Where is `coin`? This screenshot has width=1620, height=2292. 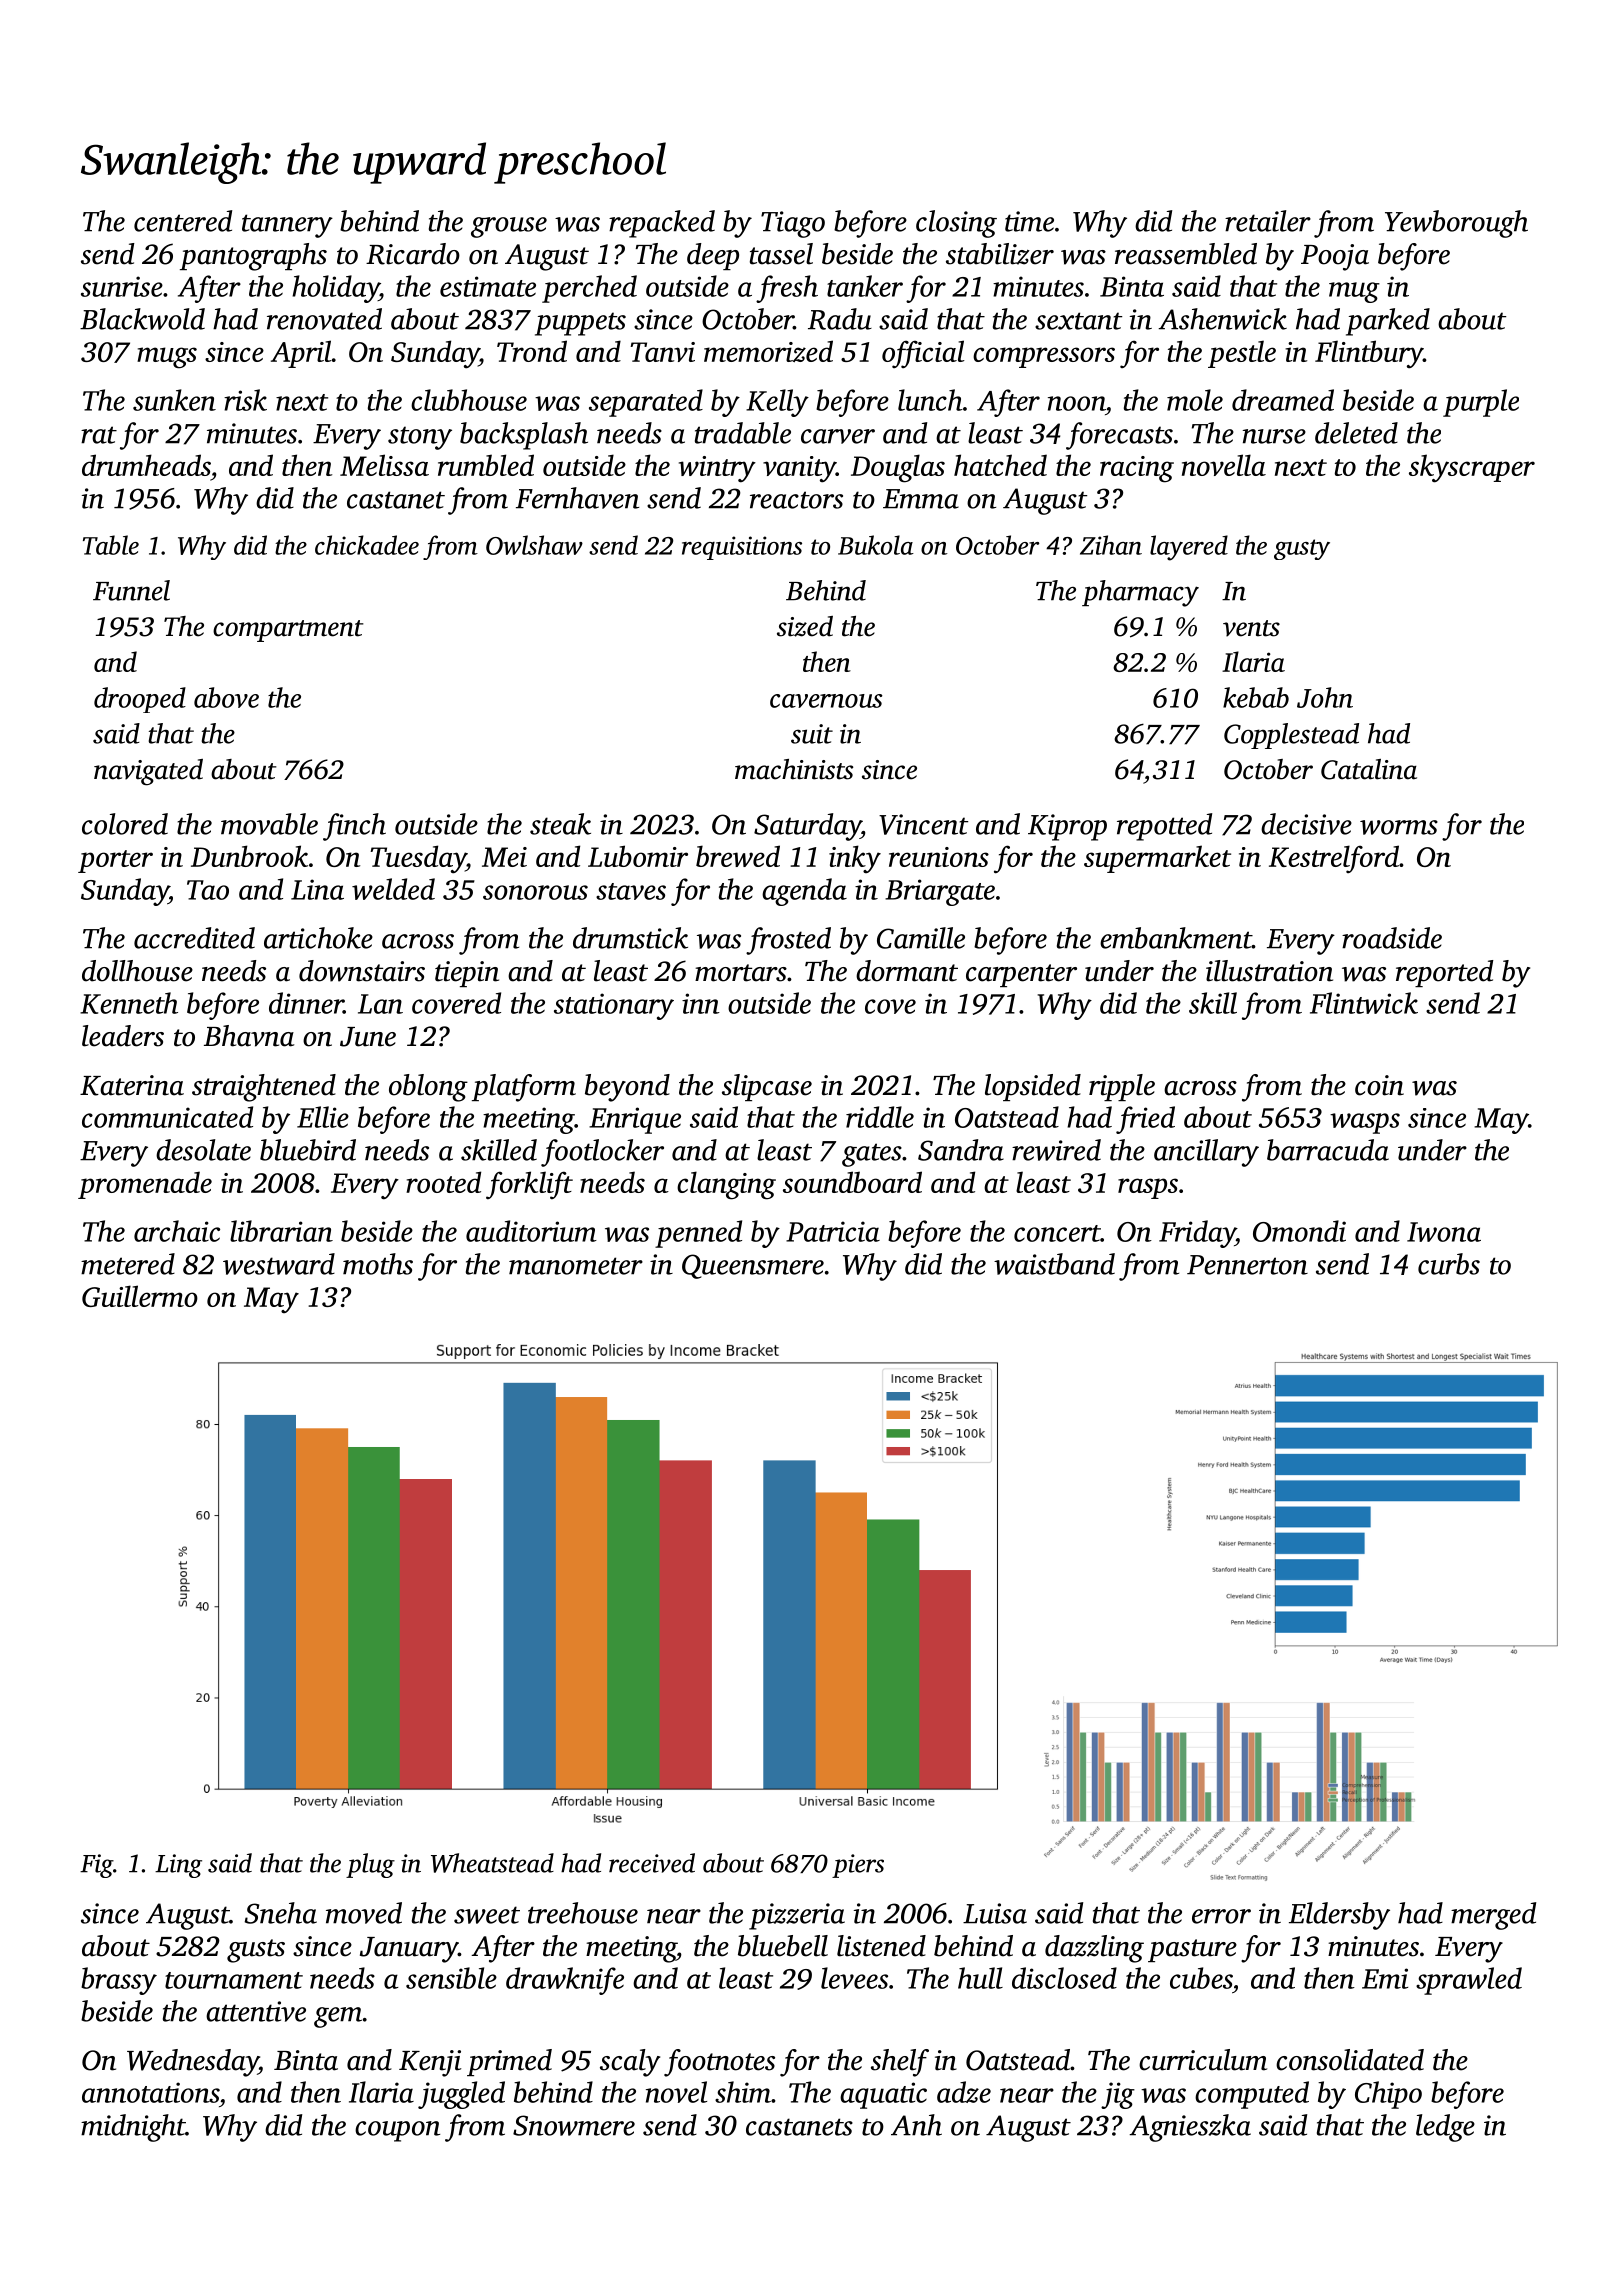 coin is located at coordinates (1379, 1085).
